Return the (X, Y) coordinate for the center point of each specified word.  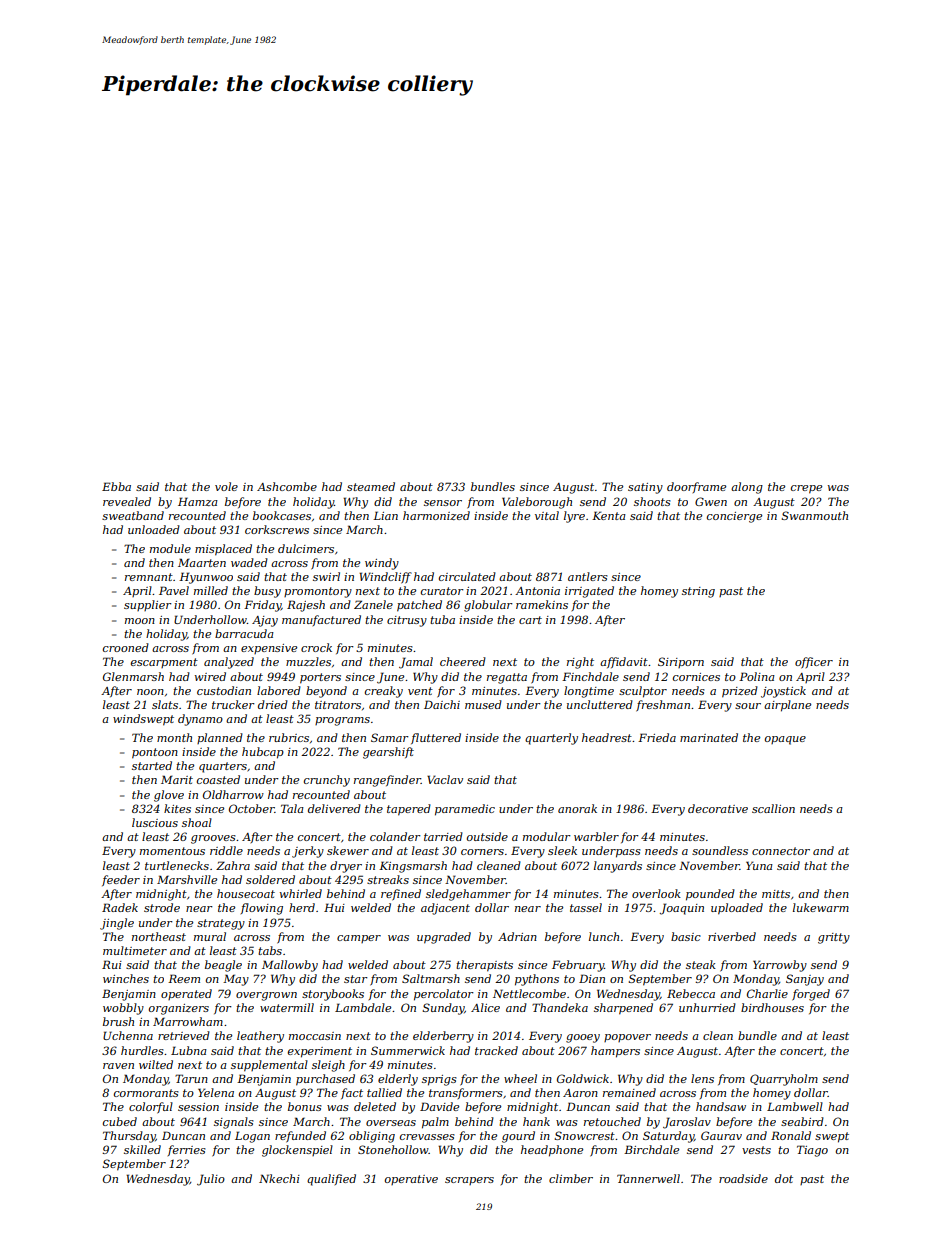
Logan (252, 1137)
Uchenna (128, 1035)
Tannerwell (648, 1178)
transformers (466, 1093)
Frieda (657, 737)
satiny (645, 488)
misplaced (223, 550)
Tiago (812, 1151)
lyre (574, 517)
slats (165, 704)
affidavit (624, 662)
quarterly (551, 739)
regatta (507, 678)
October (252, 808)
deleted (375, 1106)
